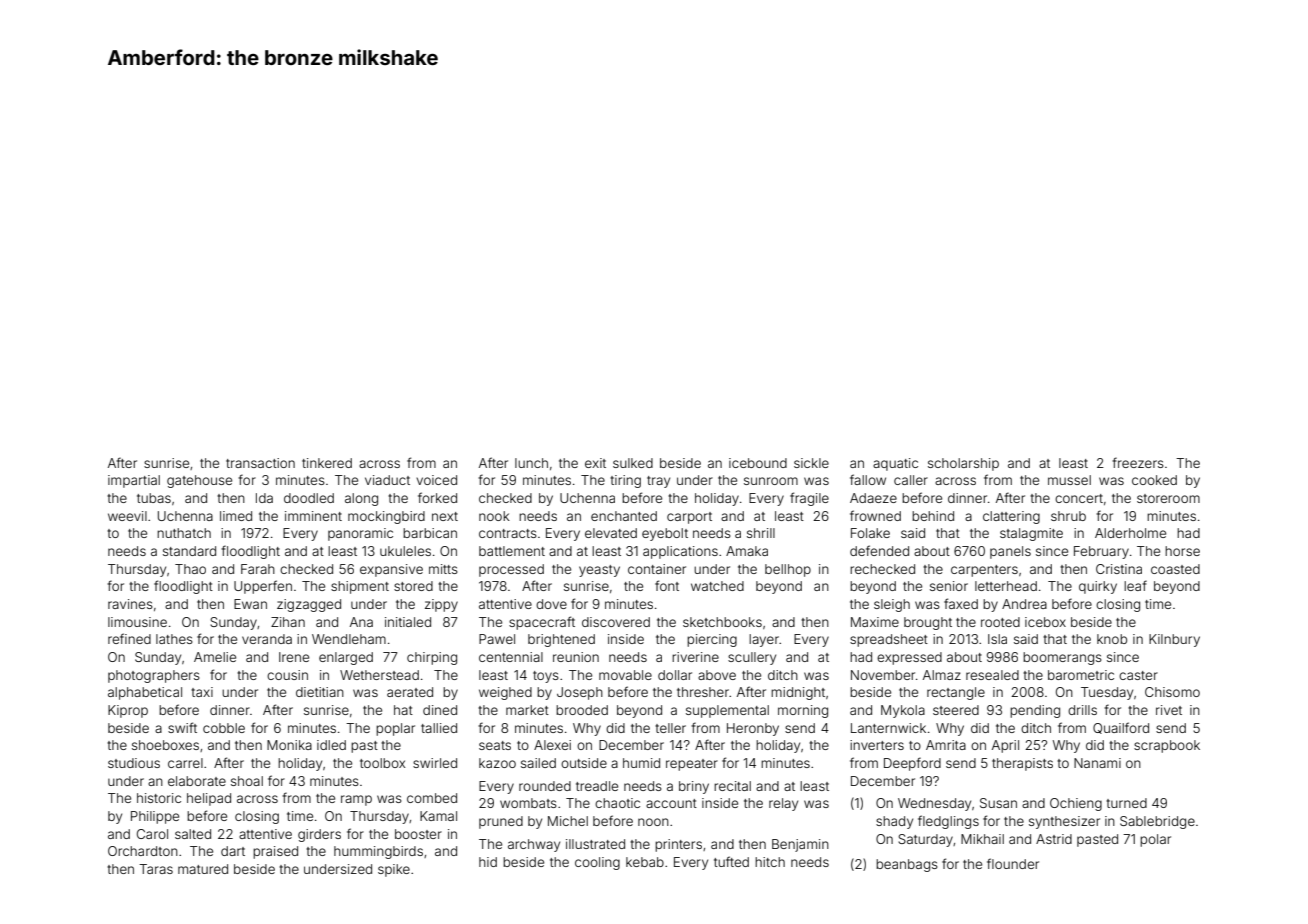  I want to click on hitch, so click(770, 862).
